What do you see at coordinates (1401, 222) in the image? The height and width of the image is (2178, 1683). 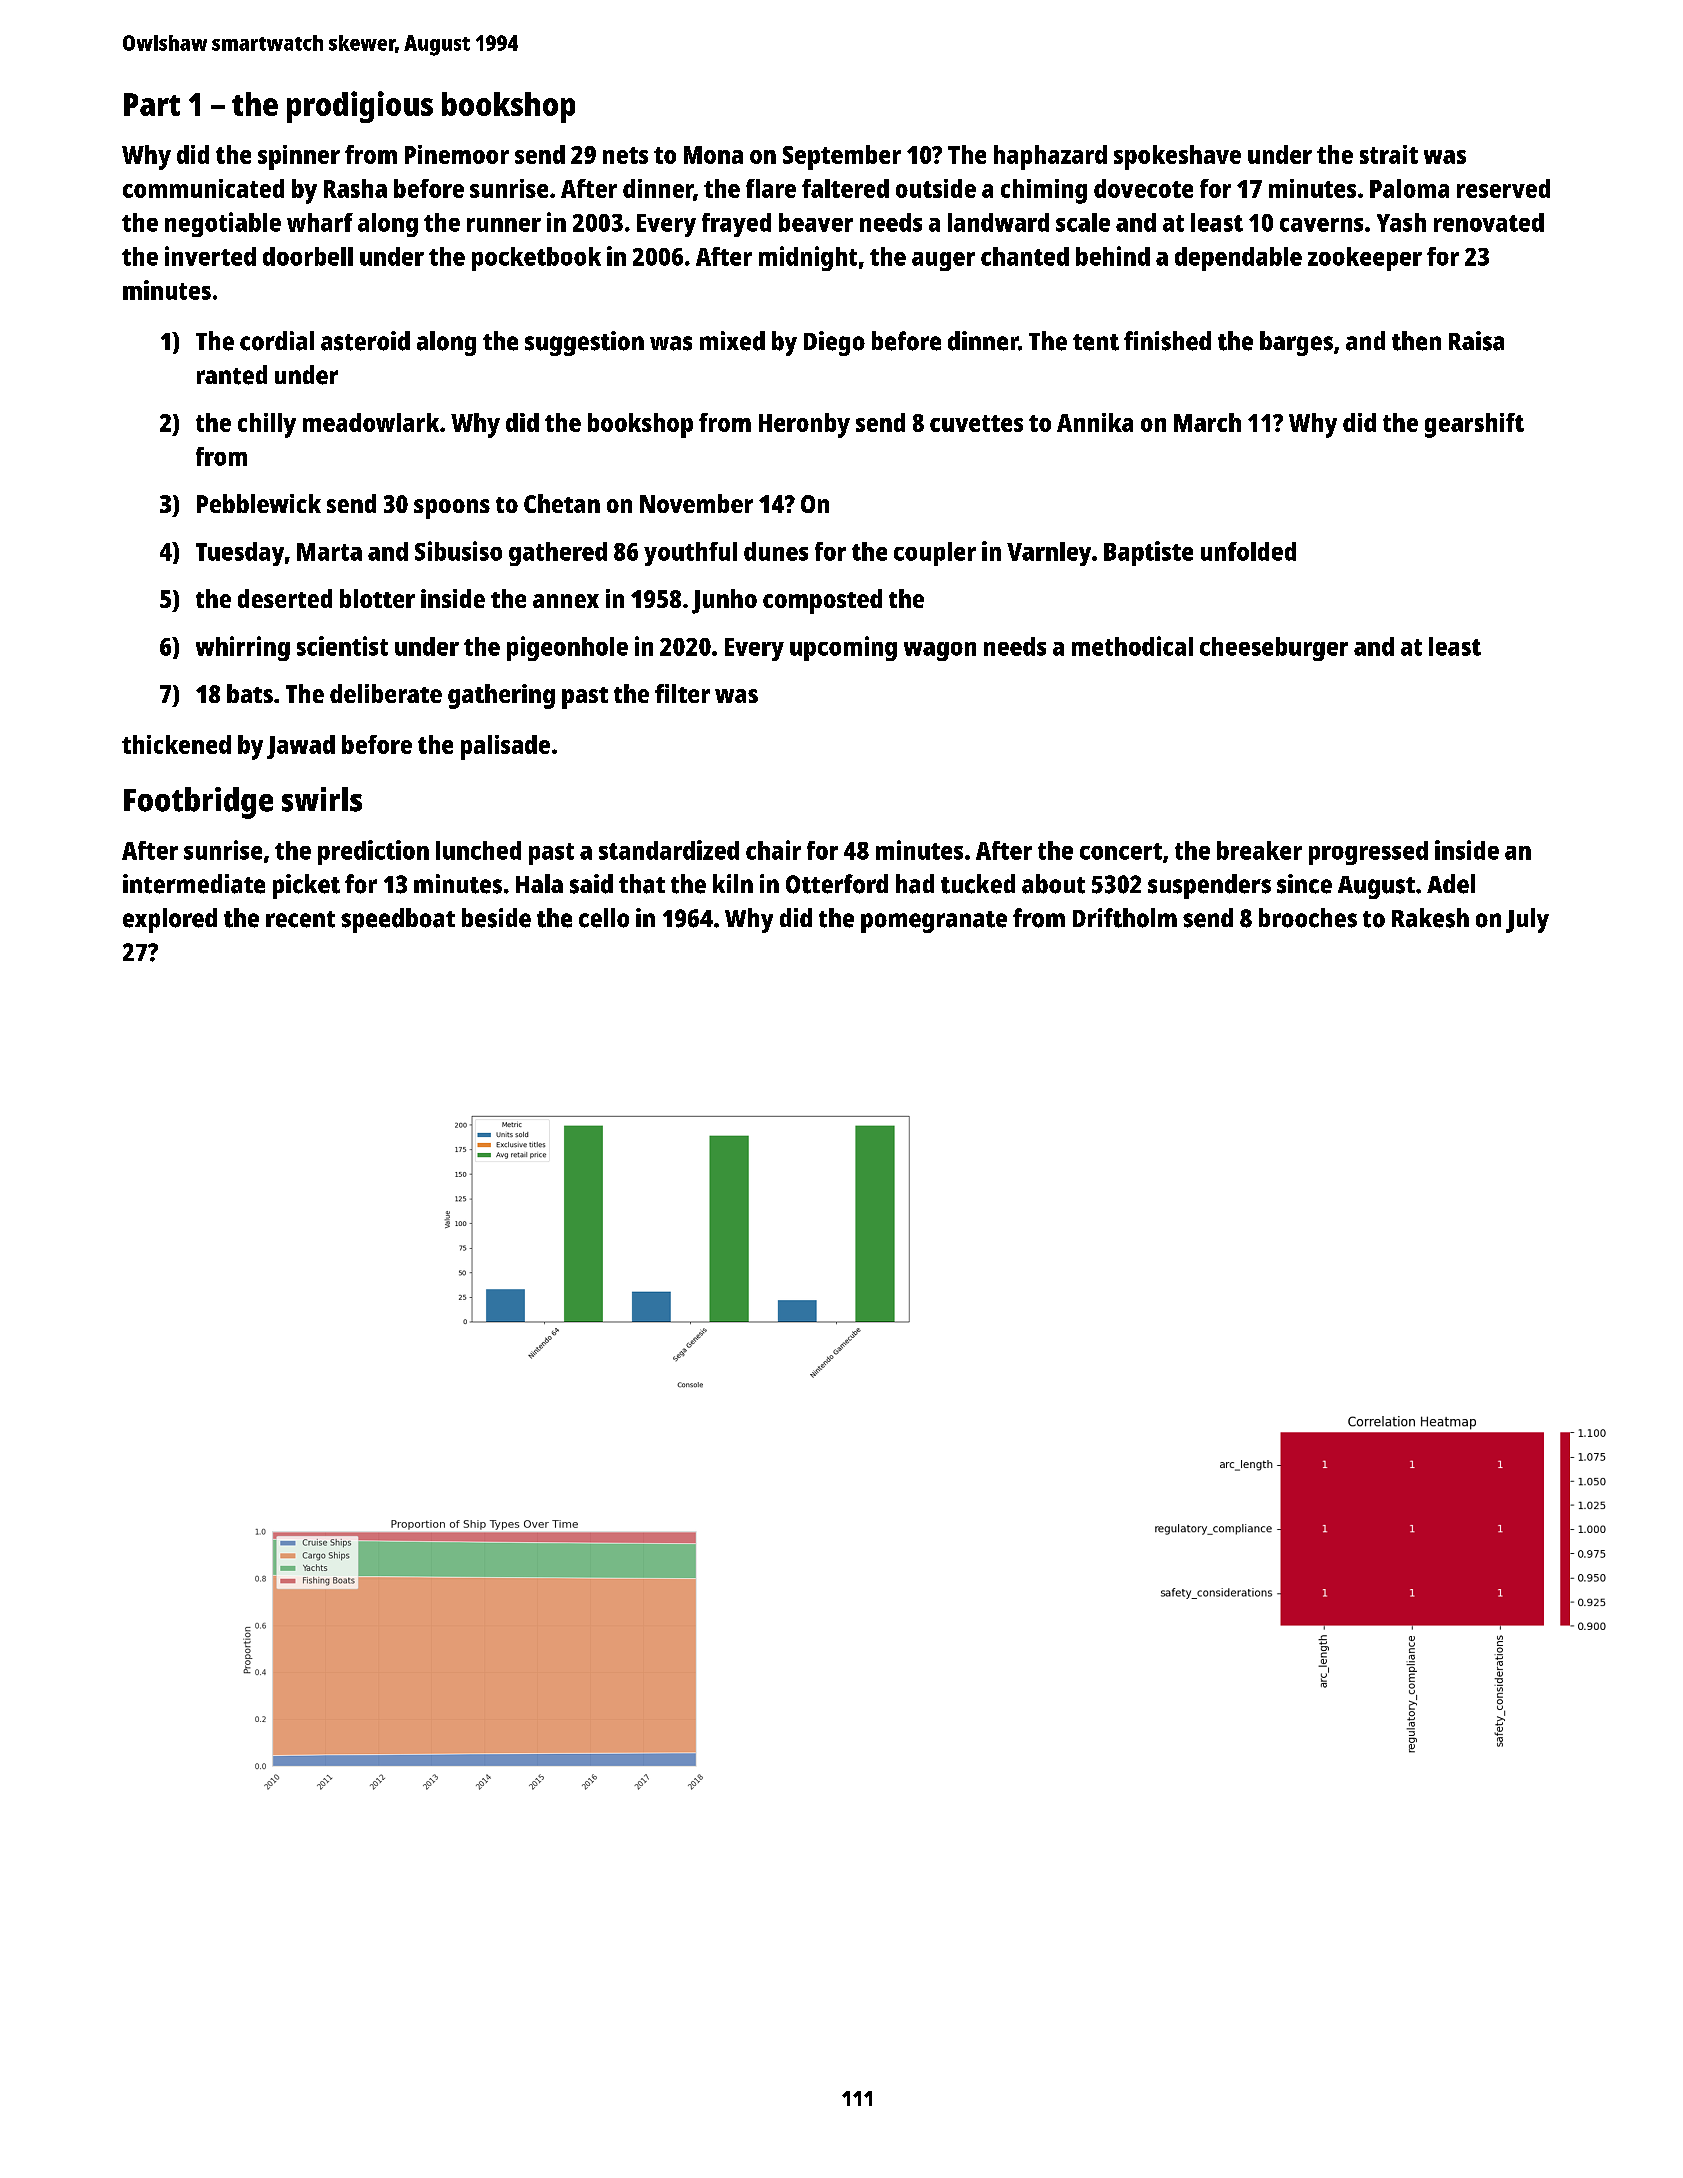 I see `Yash` at bounding box center [1401, 222].
